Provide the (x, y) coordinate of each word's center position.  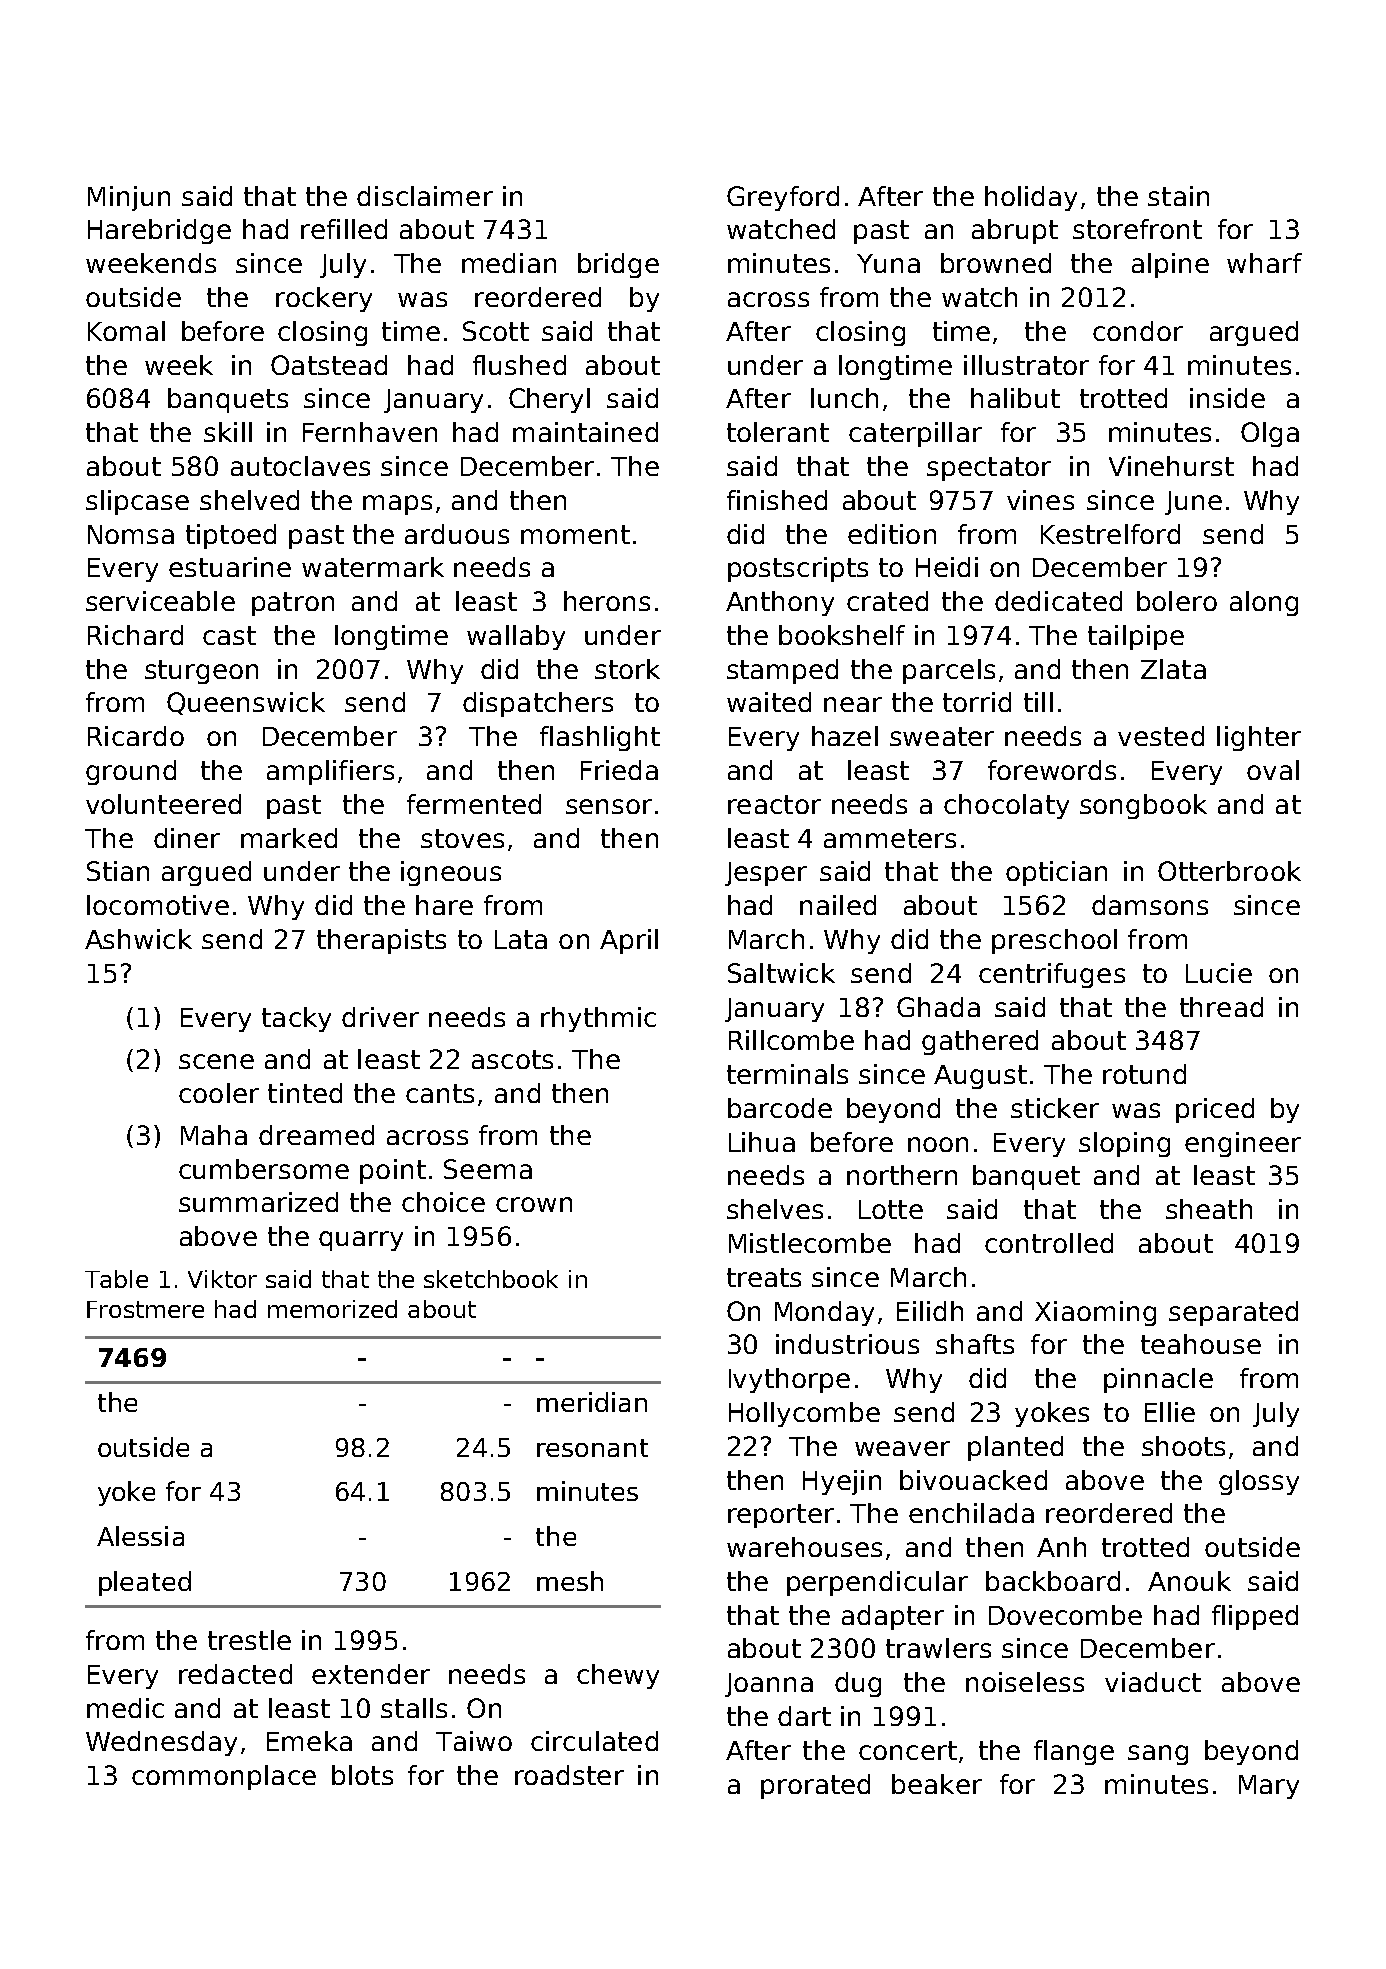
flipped (1255, 1617)
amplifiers (330, 772)
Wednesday (161, 1743)
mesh (570, 1581)
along (1264, 603)
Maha (214, 1135)
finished (777, 500)
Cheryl (549, 400)
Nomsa (131, 534)
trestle (249, 1640)
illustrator (1026, 365)
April (629, 941)
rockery (324, 299)
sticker (1055, 1108)
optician (1056, 873)
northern (902, 1175)
